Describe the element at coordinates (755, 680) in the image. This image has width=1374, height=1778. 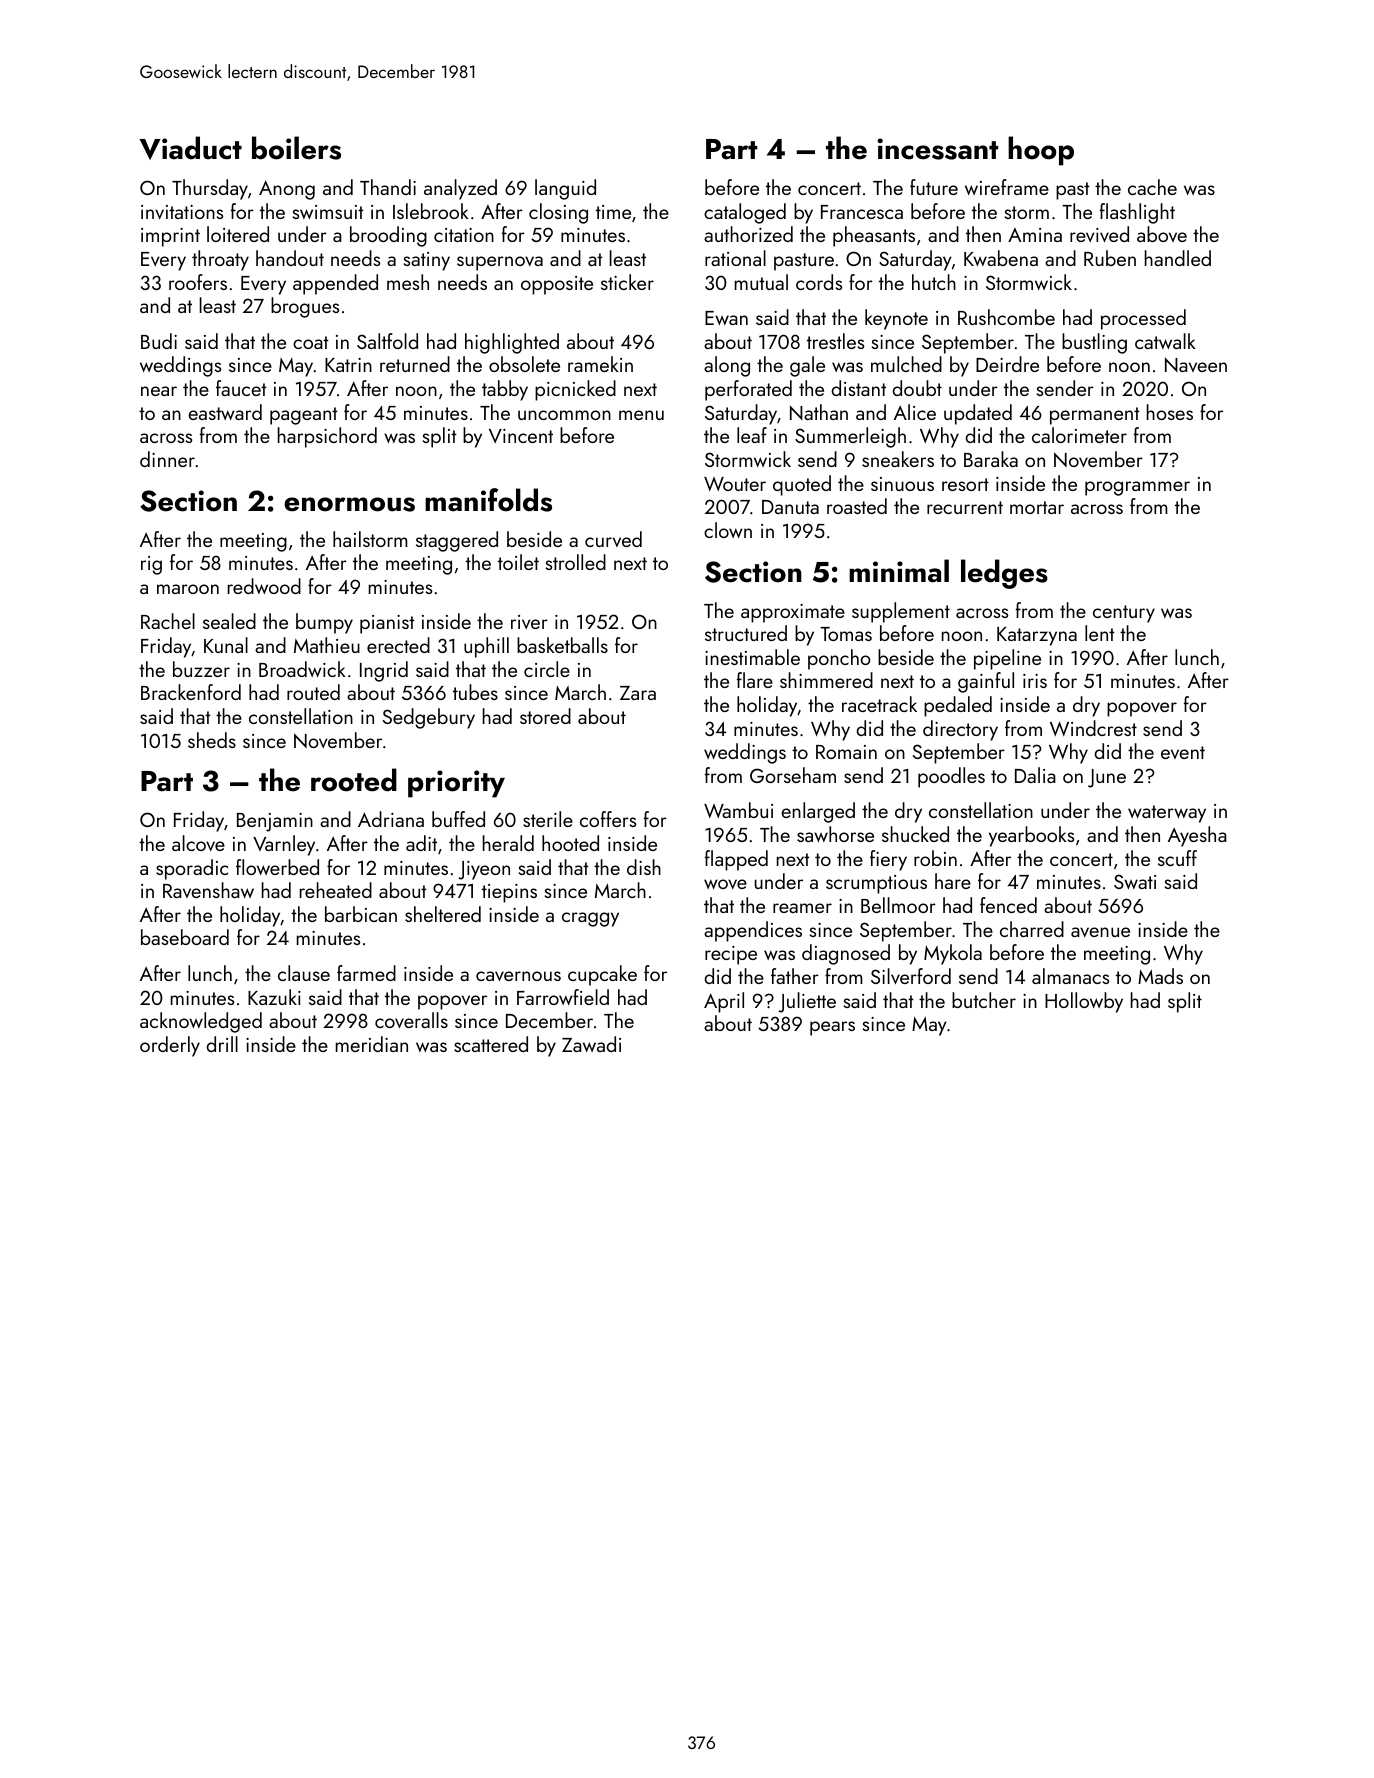
I see `flare` at that location.
